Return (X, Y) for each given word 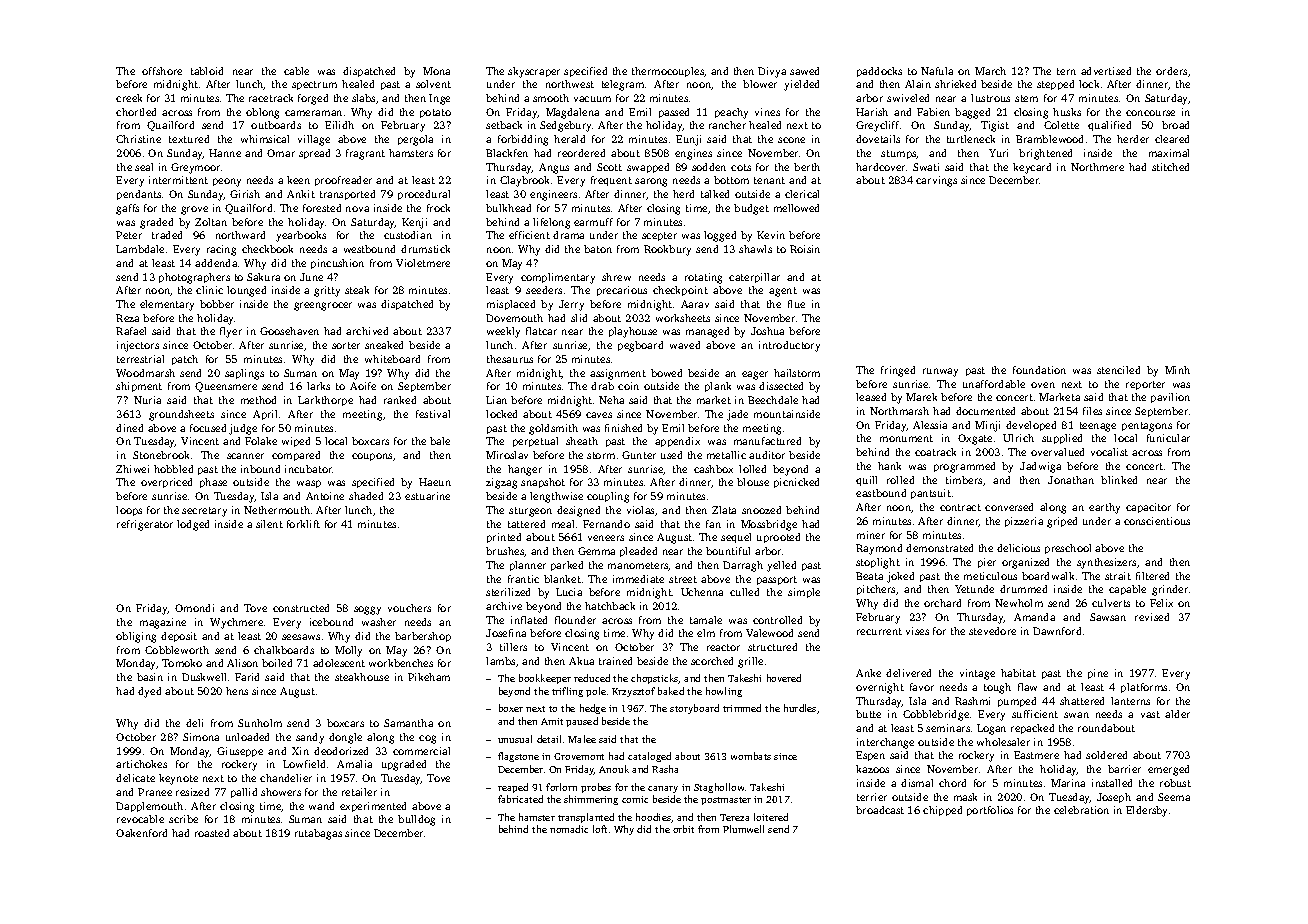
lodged (193, 525)
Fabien (933, 112)
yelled (781, 566)
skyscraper (534, 72)
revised (1152, 617)
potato (435, 113)
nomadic (569, 829)
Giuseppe (240, 752)
